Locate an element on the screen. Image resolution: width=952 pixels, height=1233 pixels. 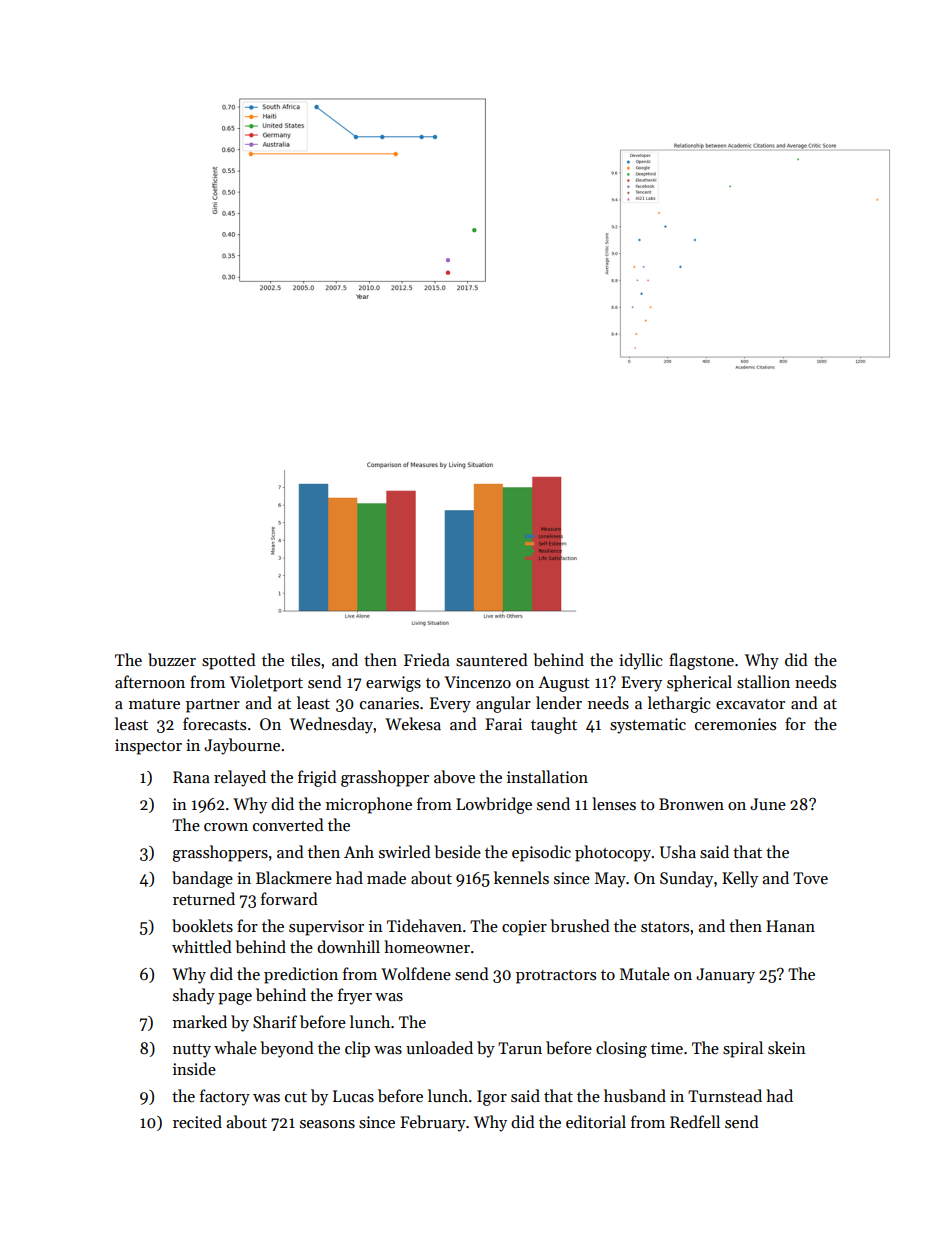
Lucas is located at coordinates (353, 1096).
